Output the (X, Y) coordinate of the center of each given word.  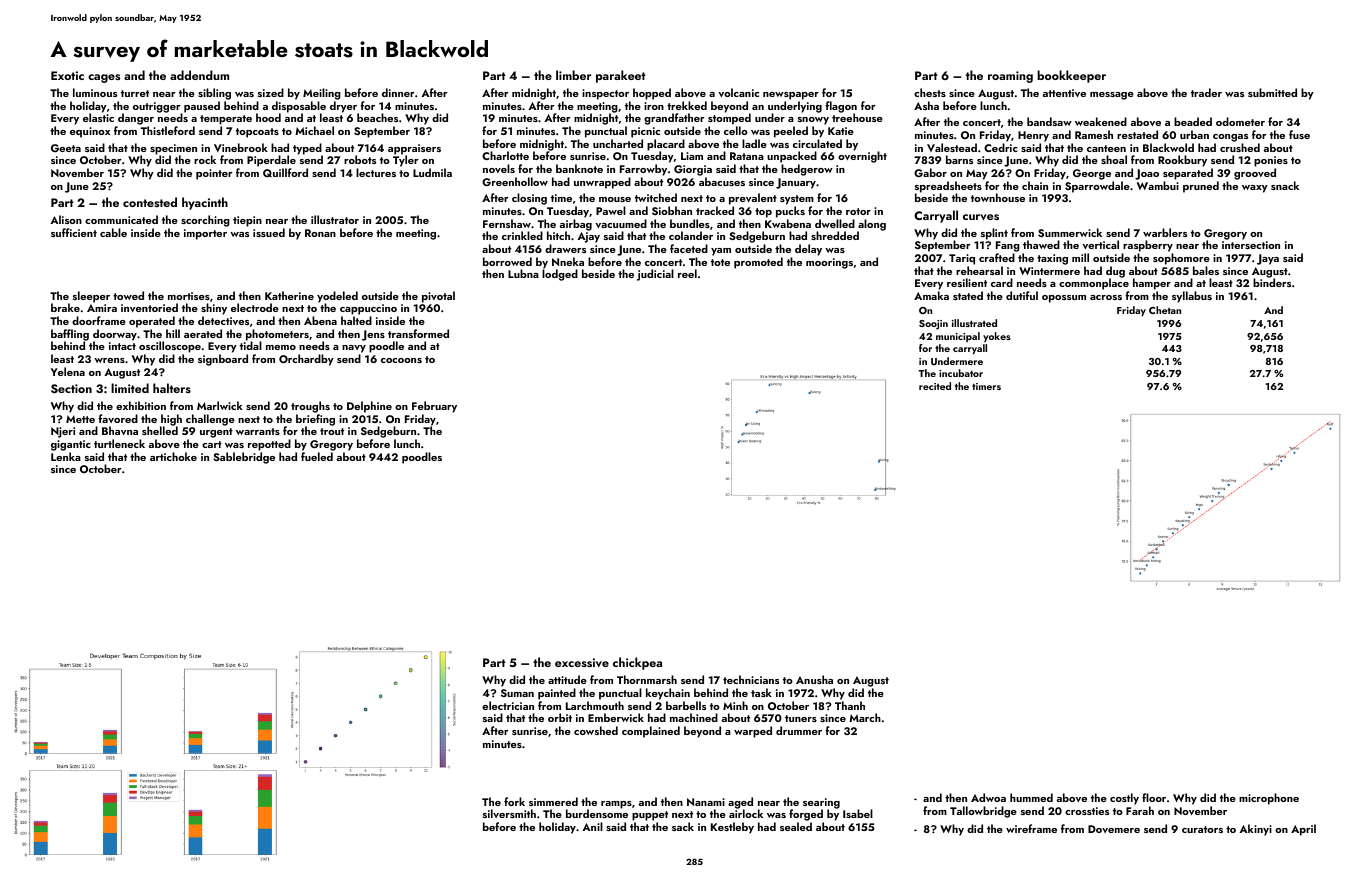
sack (683, 826)
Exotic (67, 75)
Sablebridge (244, 458)
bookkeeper (1071, 76)
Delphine (369, 407)
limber (573, 75)
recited (935, 386)
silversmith (509, 813)
